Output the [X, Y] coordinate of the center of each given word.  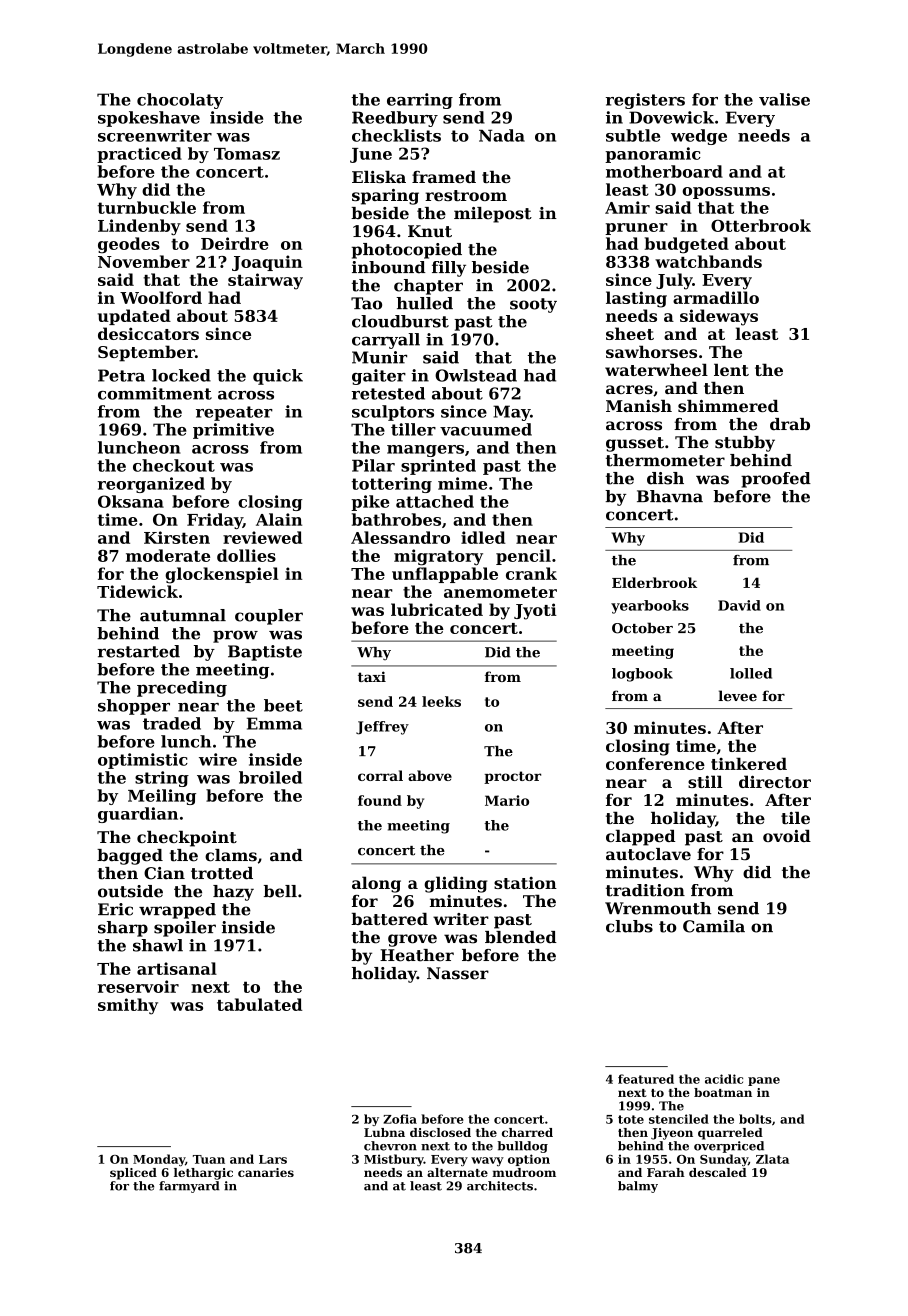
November [144, 261]
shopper [134, 707]
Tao [366, 303]
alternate [457, 1172]
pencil [523, 557]
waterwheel [656, 369]
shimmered [728, 406]
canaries [266, 1172]
